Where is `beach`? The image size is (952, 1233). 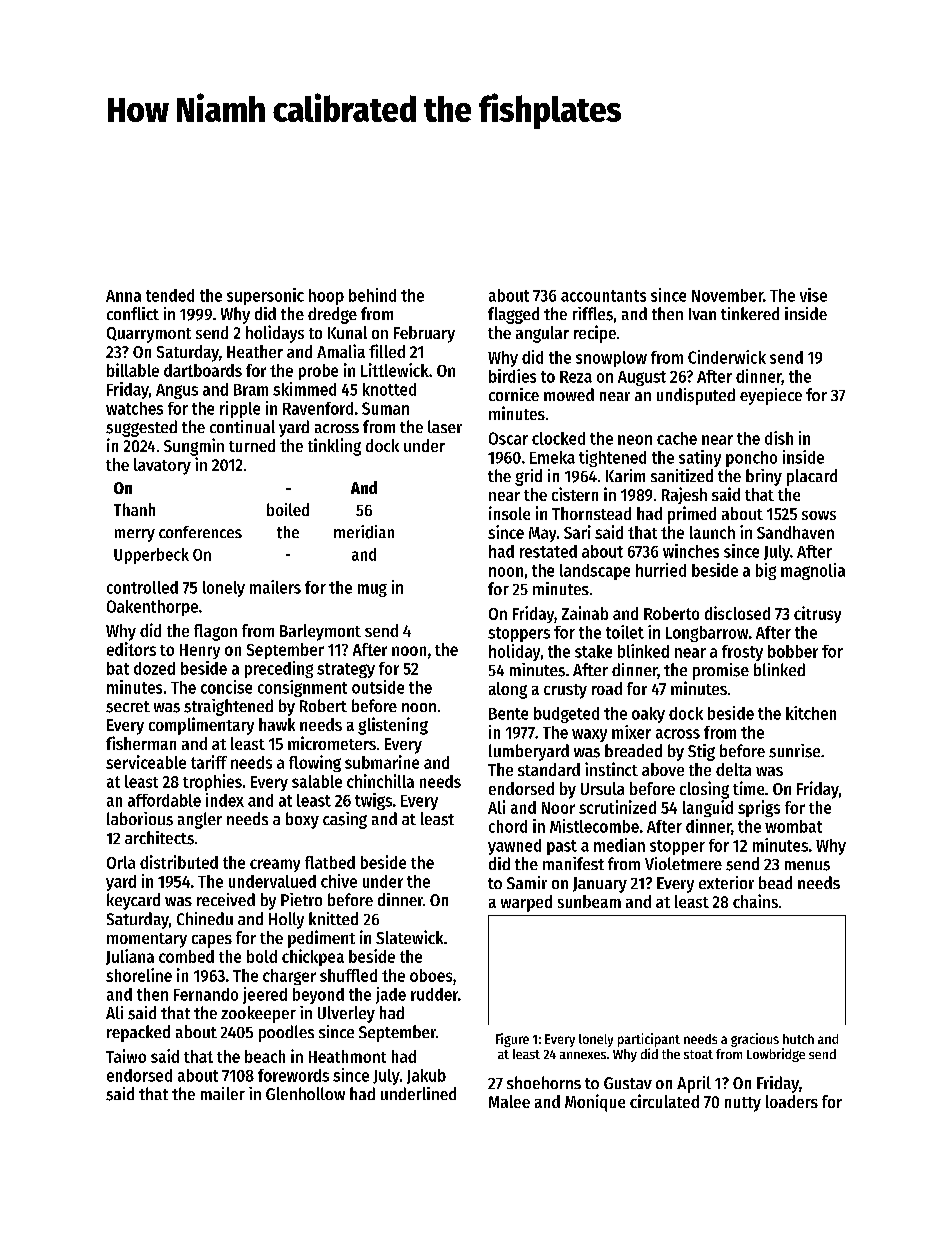
beach is located at coordinates (265, 1056).
